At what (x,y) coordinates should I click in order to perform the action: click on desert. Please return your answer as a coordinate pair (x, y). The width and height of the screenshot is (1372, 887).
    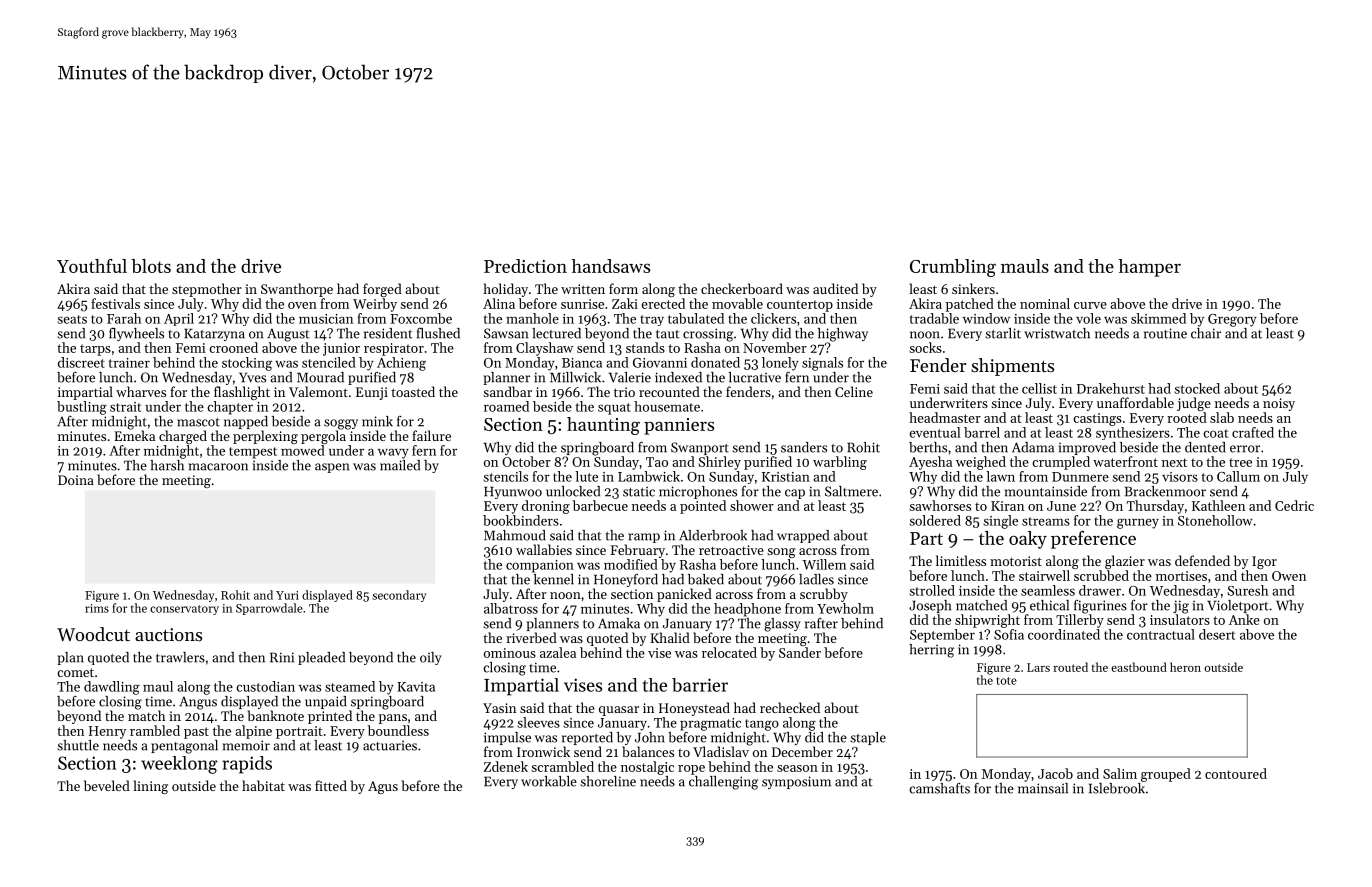
    Looking at the image, I should click on (1217, 634).
